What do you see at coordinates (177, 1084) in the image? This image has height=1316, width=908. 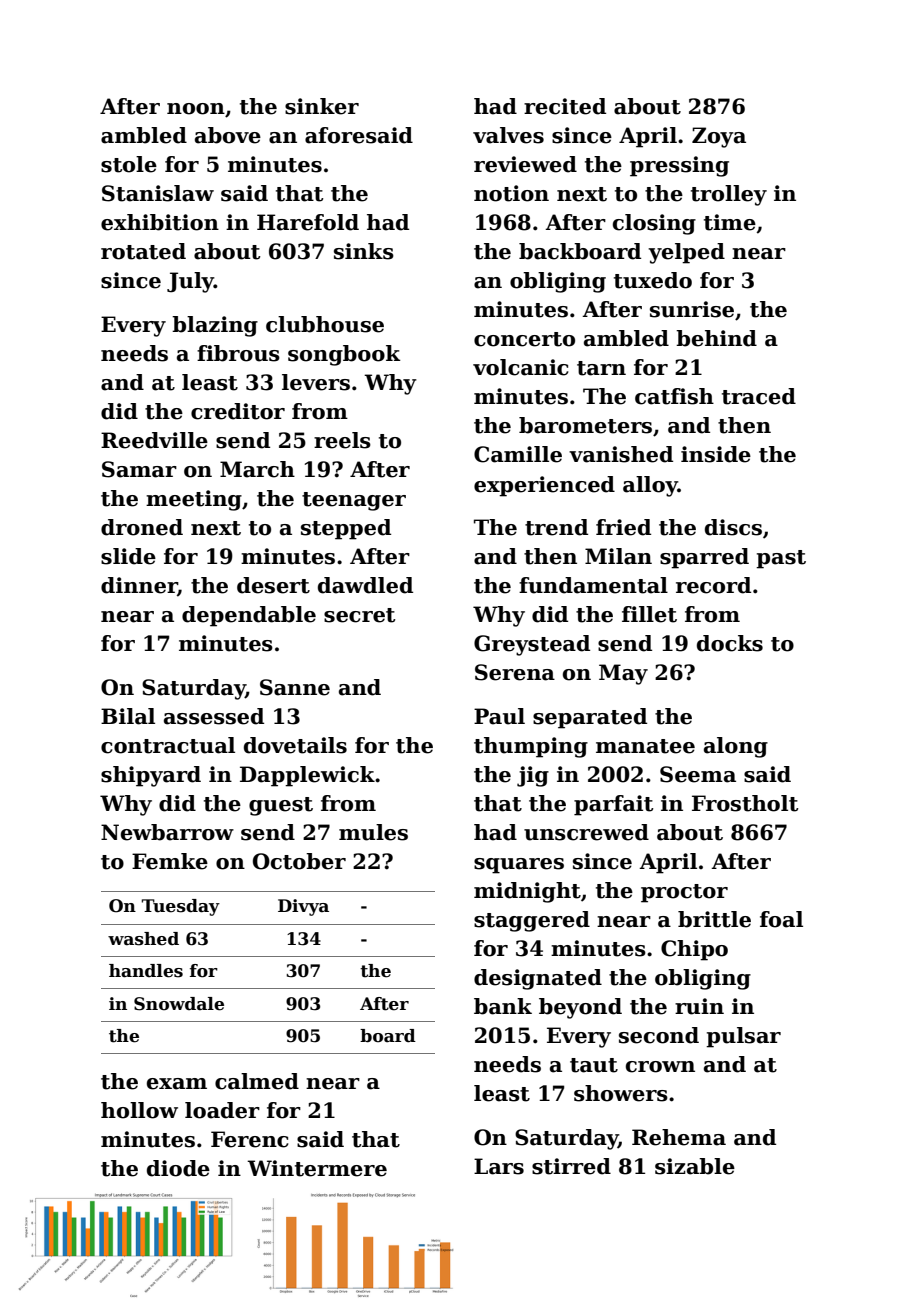 I see `exam` at bounding box center [177, 1084].
